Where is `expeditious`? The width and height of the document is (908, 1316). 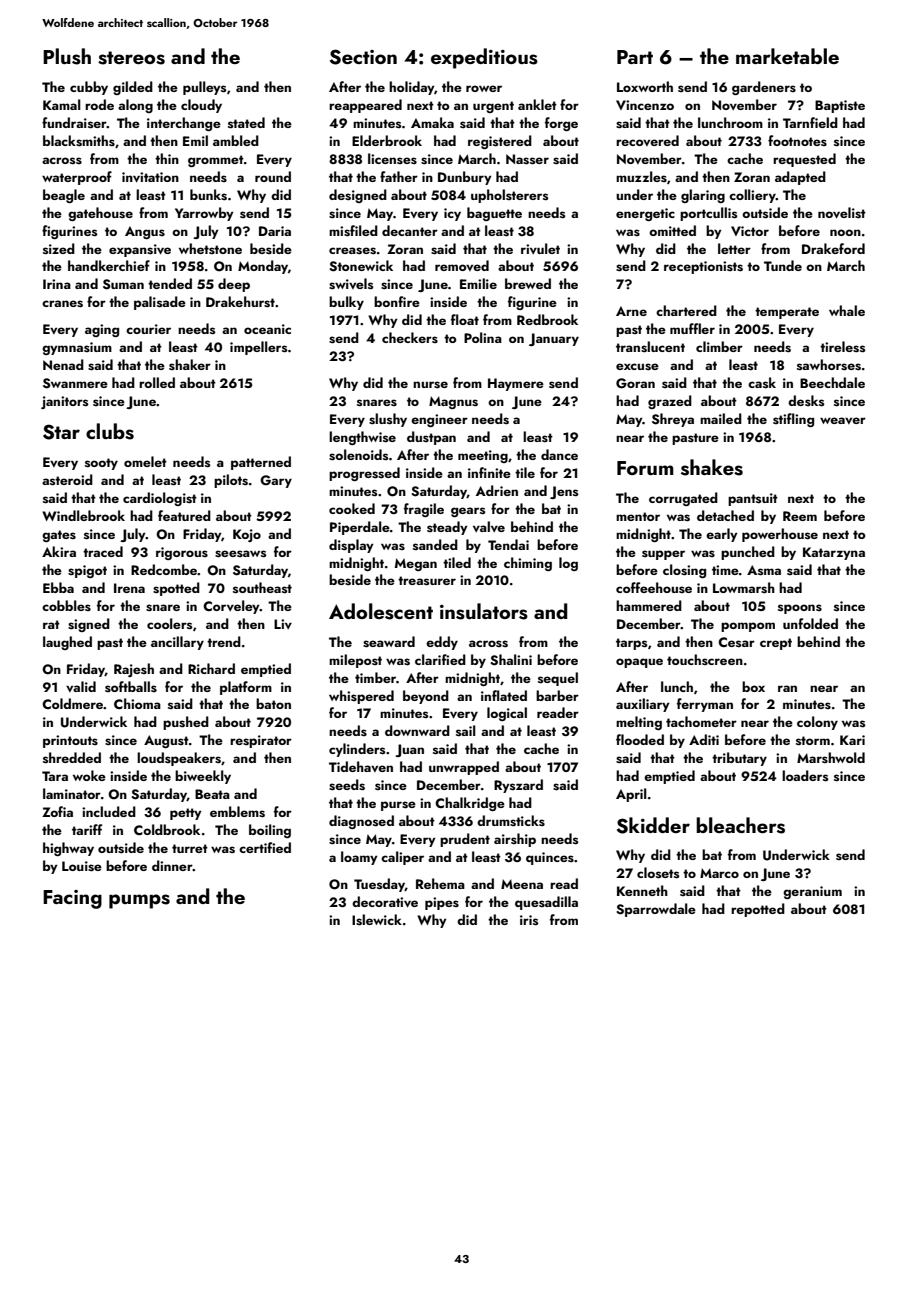 expeditious is located at coordinates (484, 58).
